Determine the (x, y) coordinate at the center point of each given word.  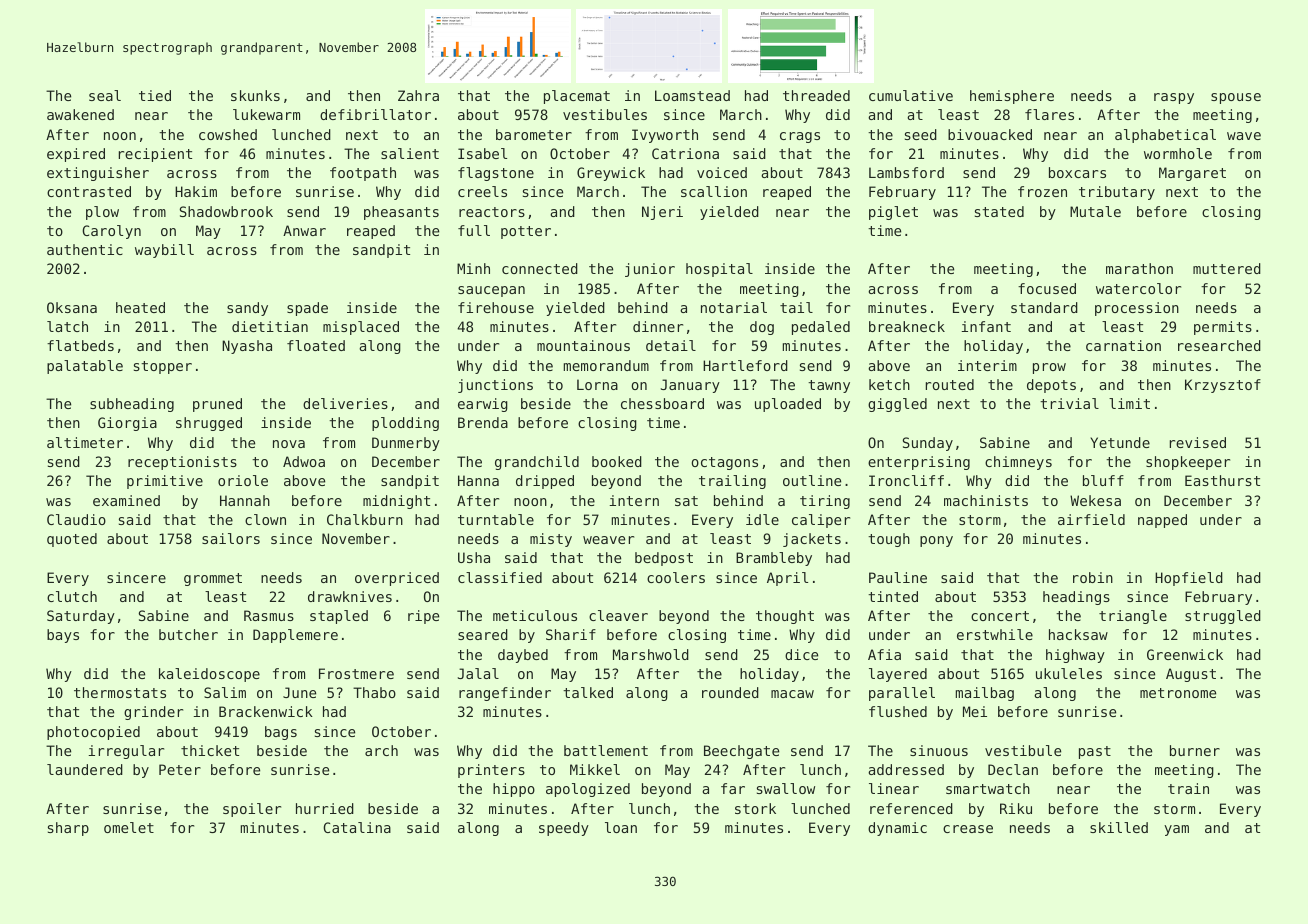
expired (76, 155)
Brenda (483, 422)
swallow (786, 788)
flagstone (496, 174)
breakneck (907, 326)
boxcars (1077, 172)
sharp (68, 829)
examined (126, 500)
